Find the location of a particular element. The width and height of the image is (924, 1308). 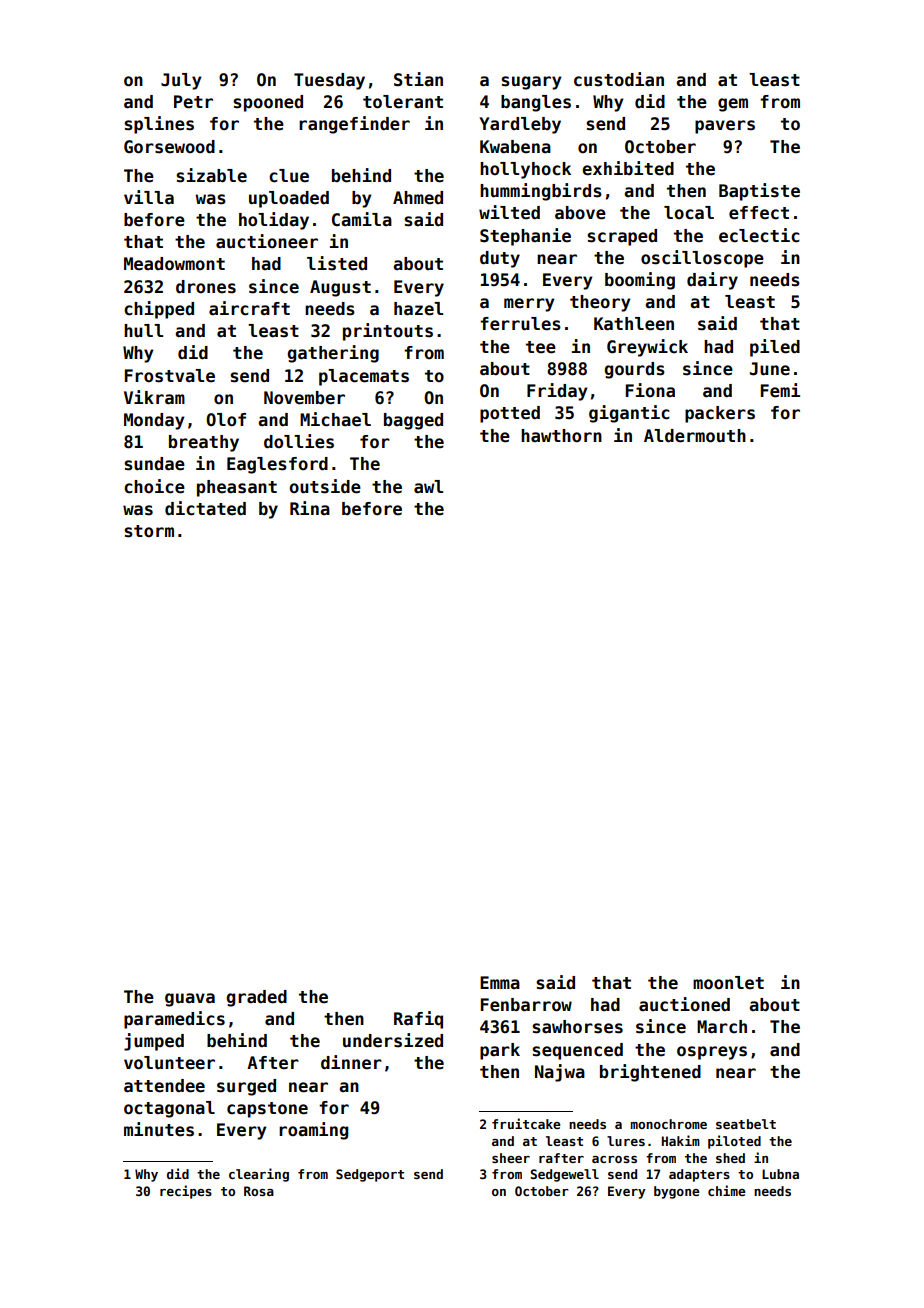

storm is located at coordinates (149, 531).
